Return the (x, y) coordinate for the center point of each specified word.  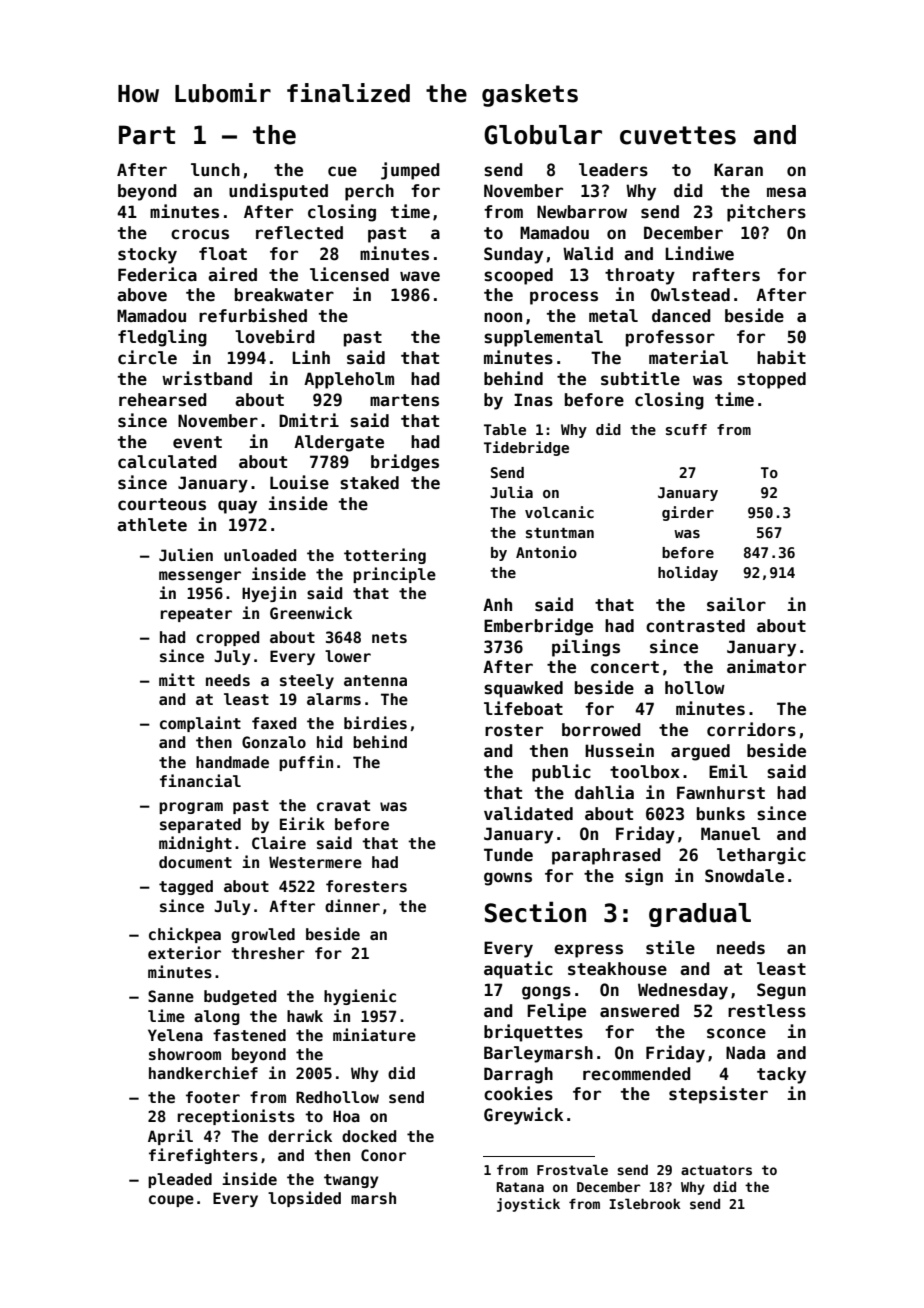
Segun (781, 991)
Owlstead (690, 295)
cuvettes (678, 135)
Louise (299, 482)
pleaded (180, 1180)
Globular (543, 135)
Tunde (508, 855)
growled (263, 935)
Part (147, 135)
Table (505, 429)
